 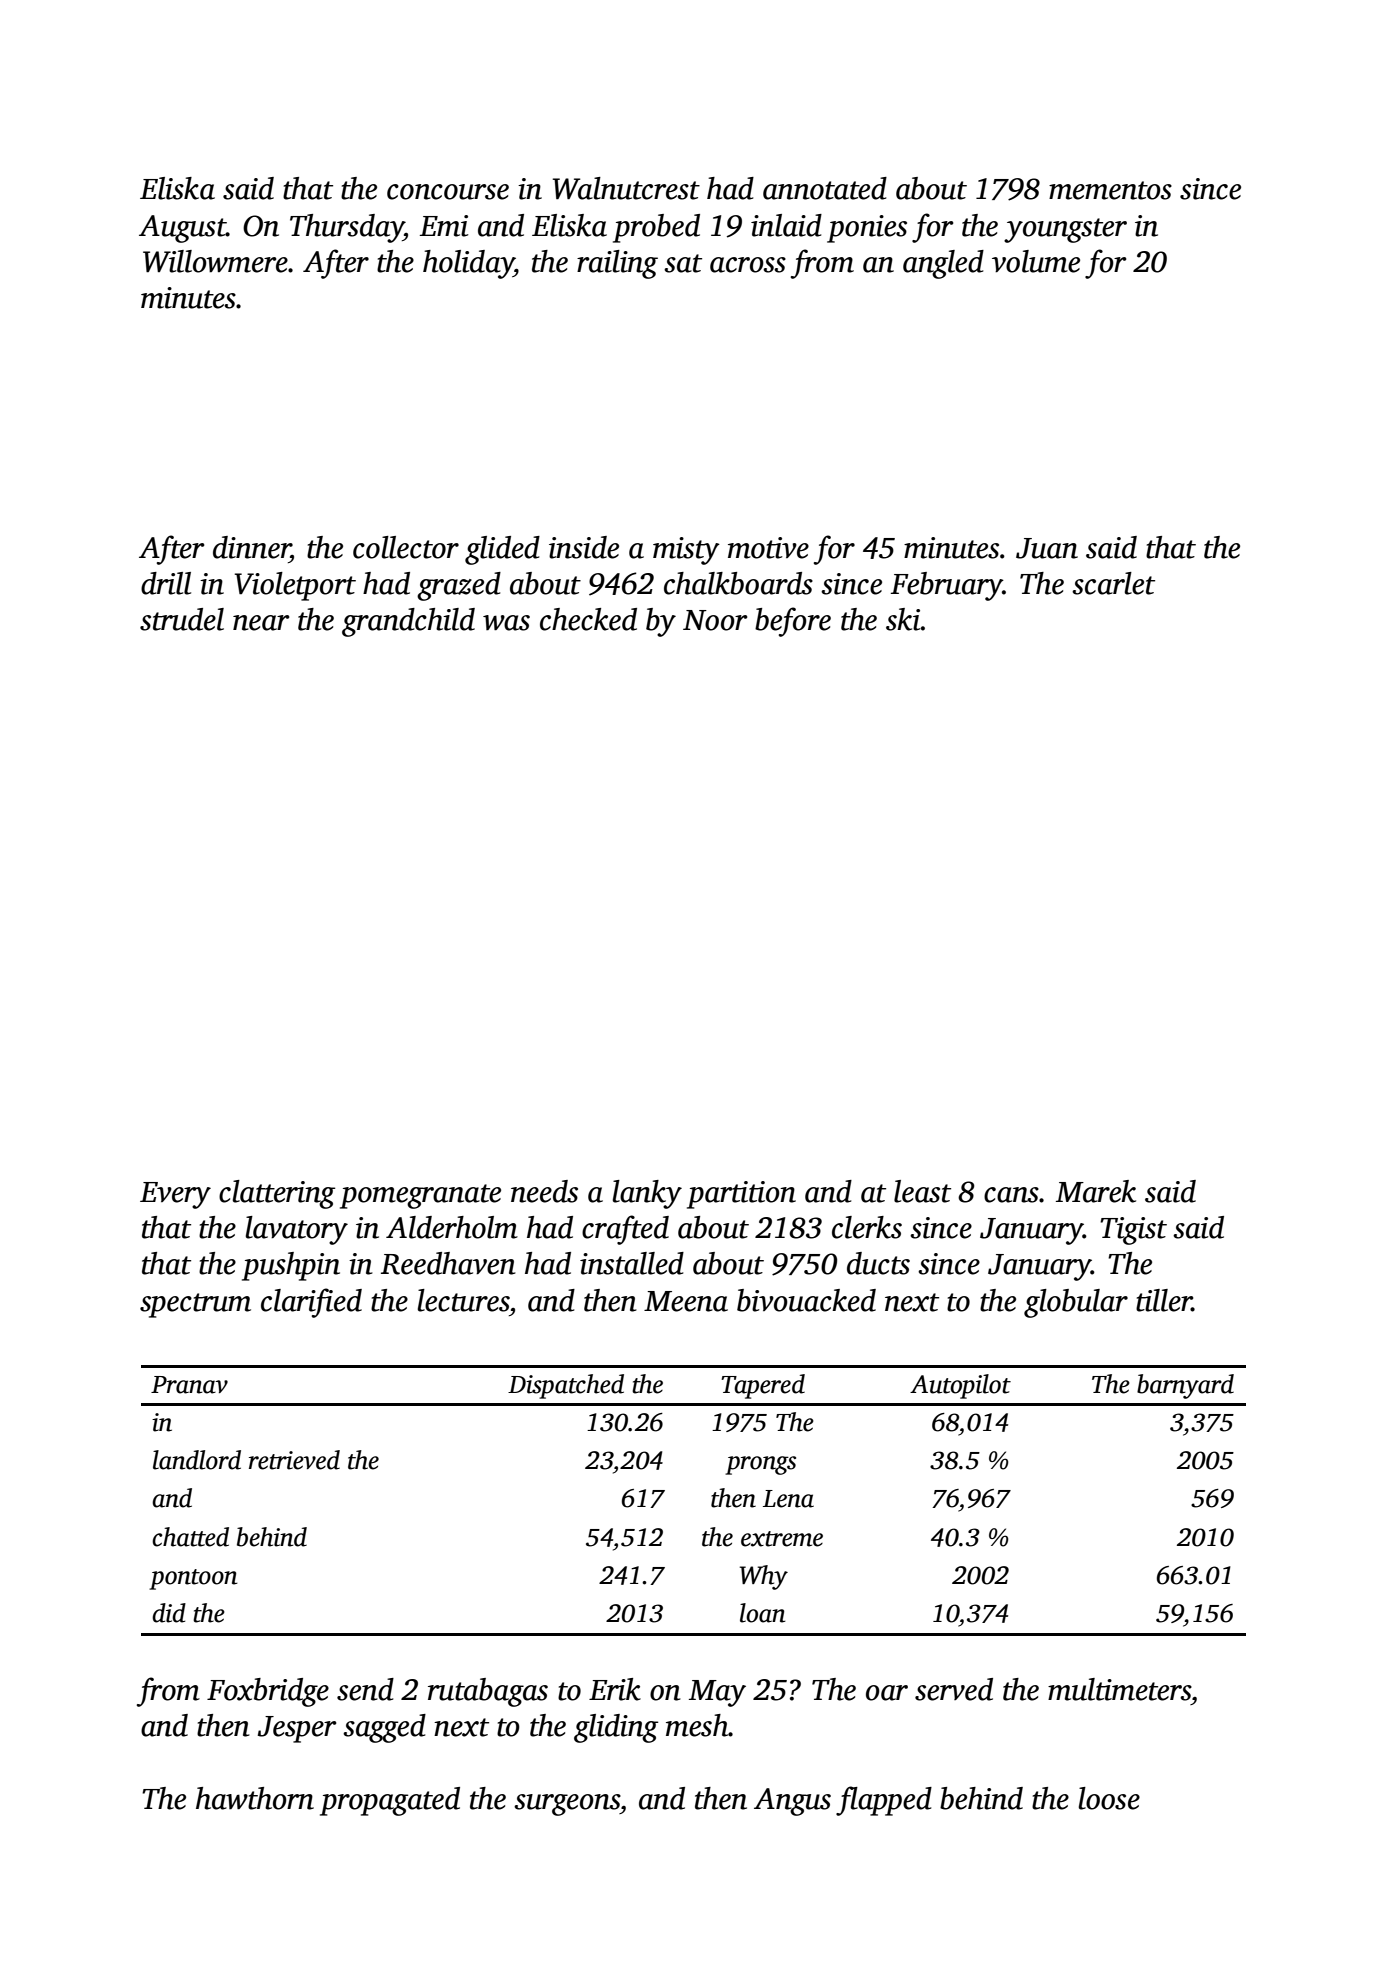 I want to click on hawthorn, so click(x=255, y=1798).
